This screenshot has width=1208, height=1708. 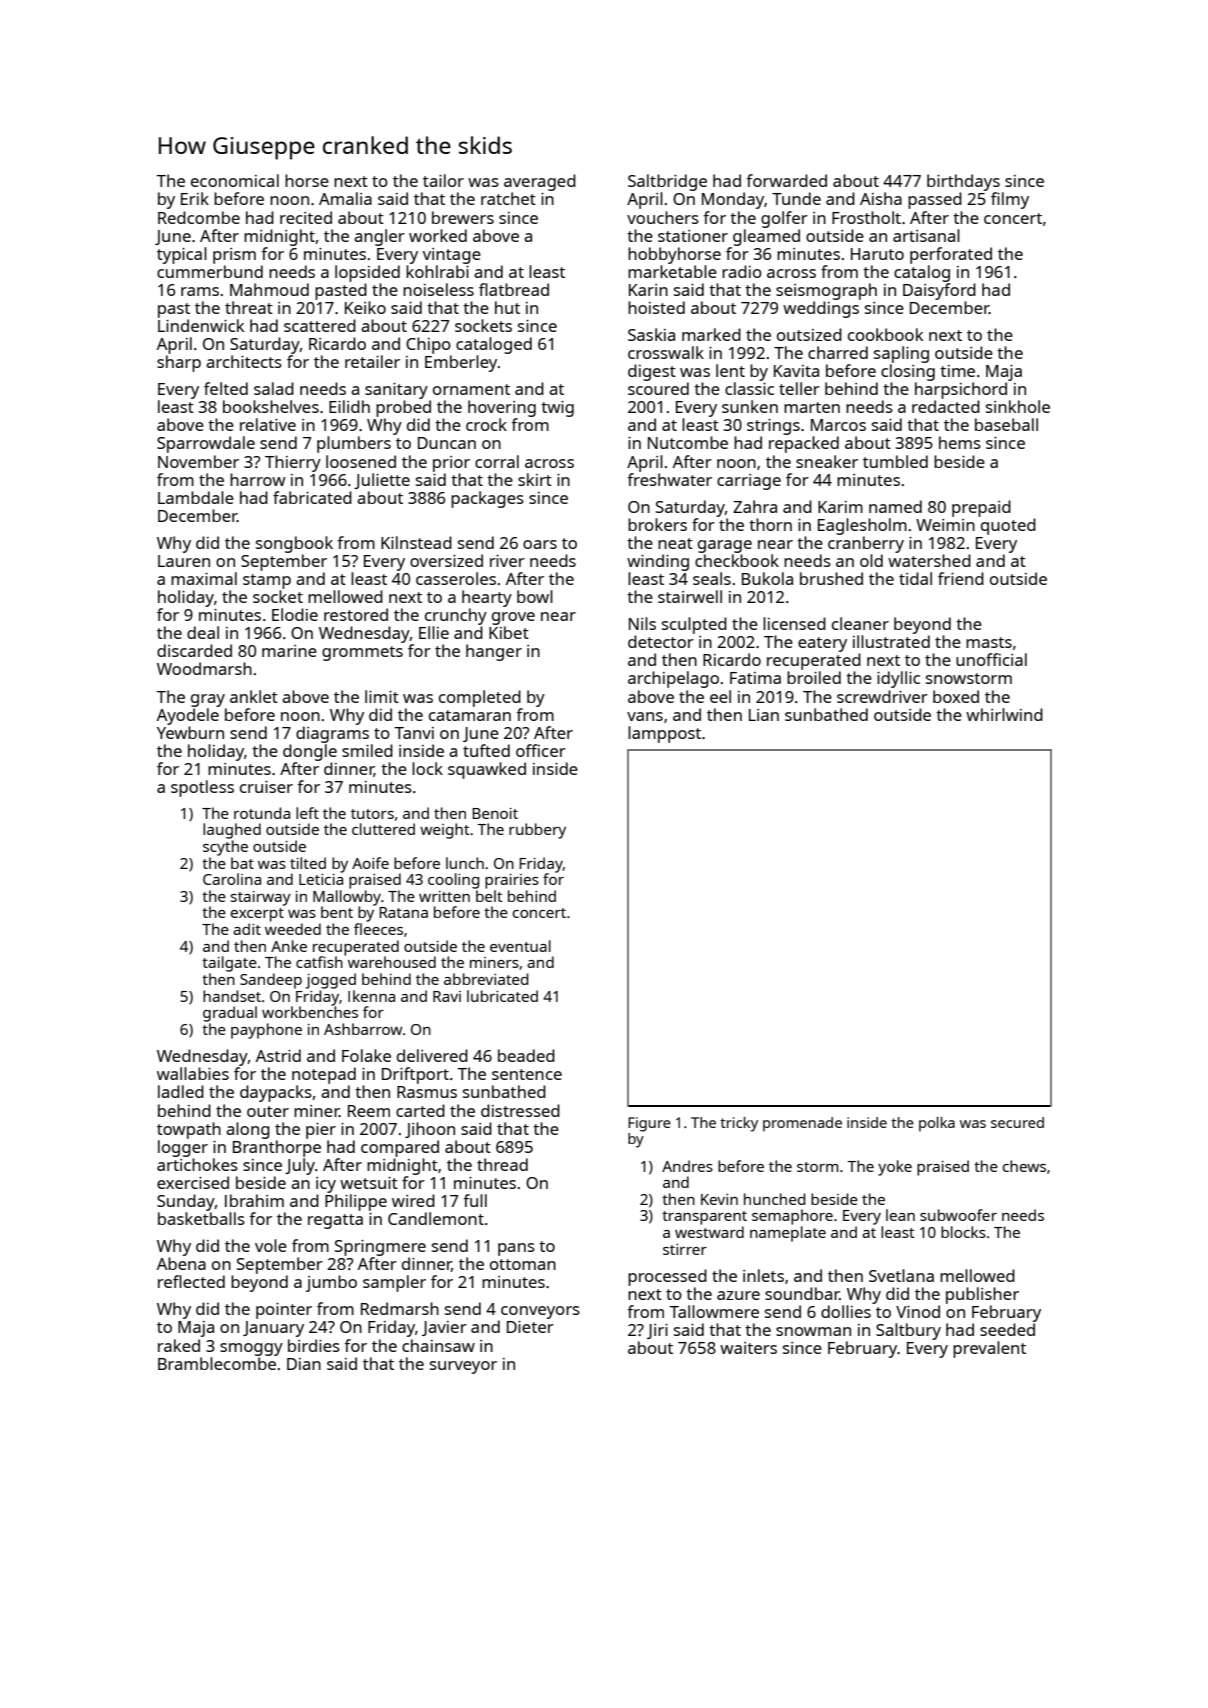 What do you see at coordinates (202, 788) in the screenshot?
I see `spotless` at bounding box center [202, 788].
